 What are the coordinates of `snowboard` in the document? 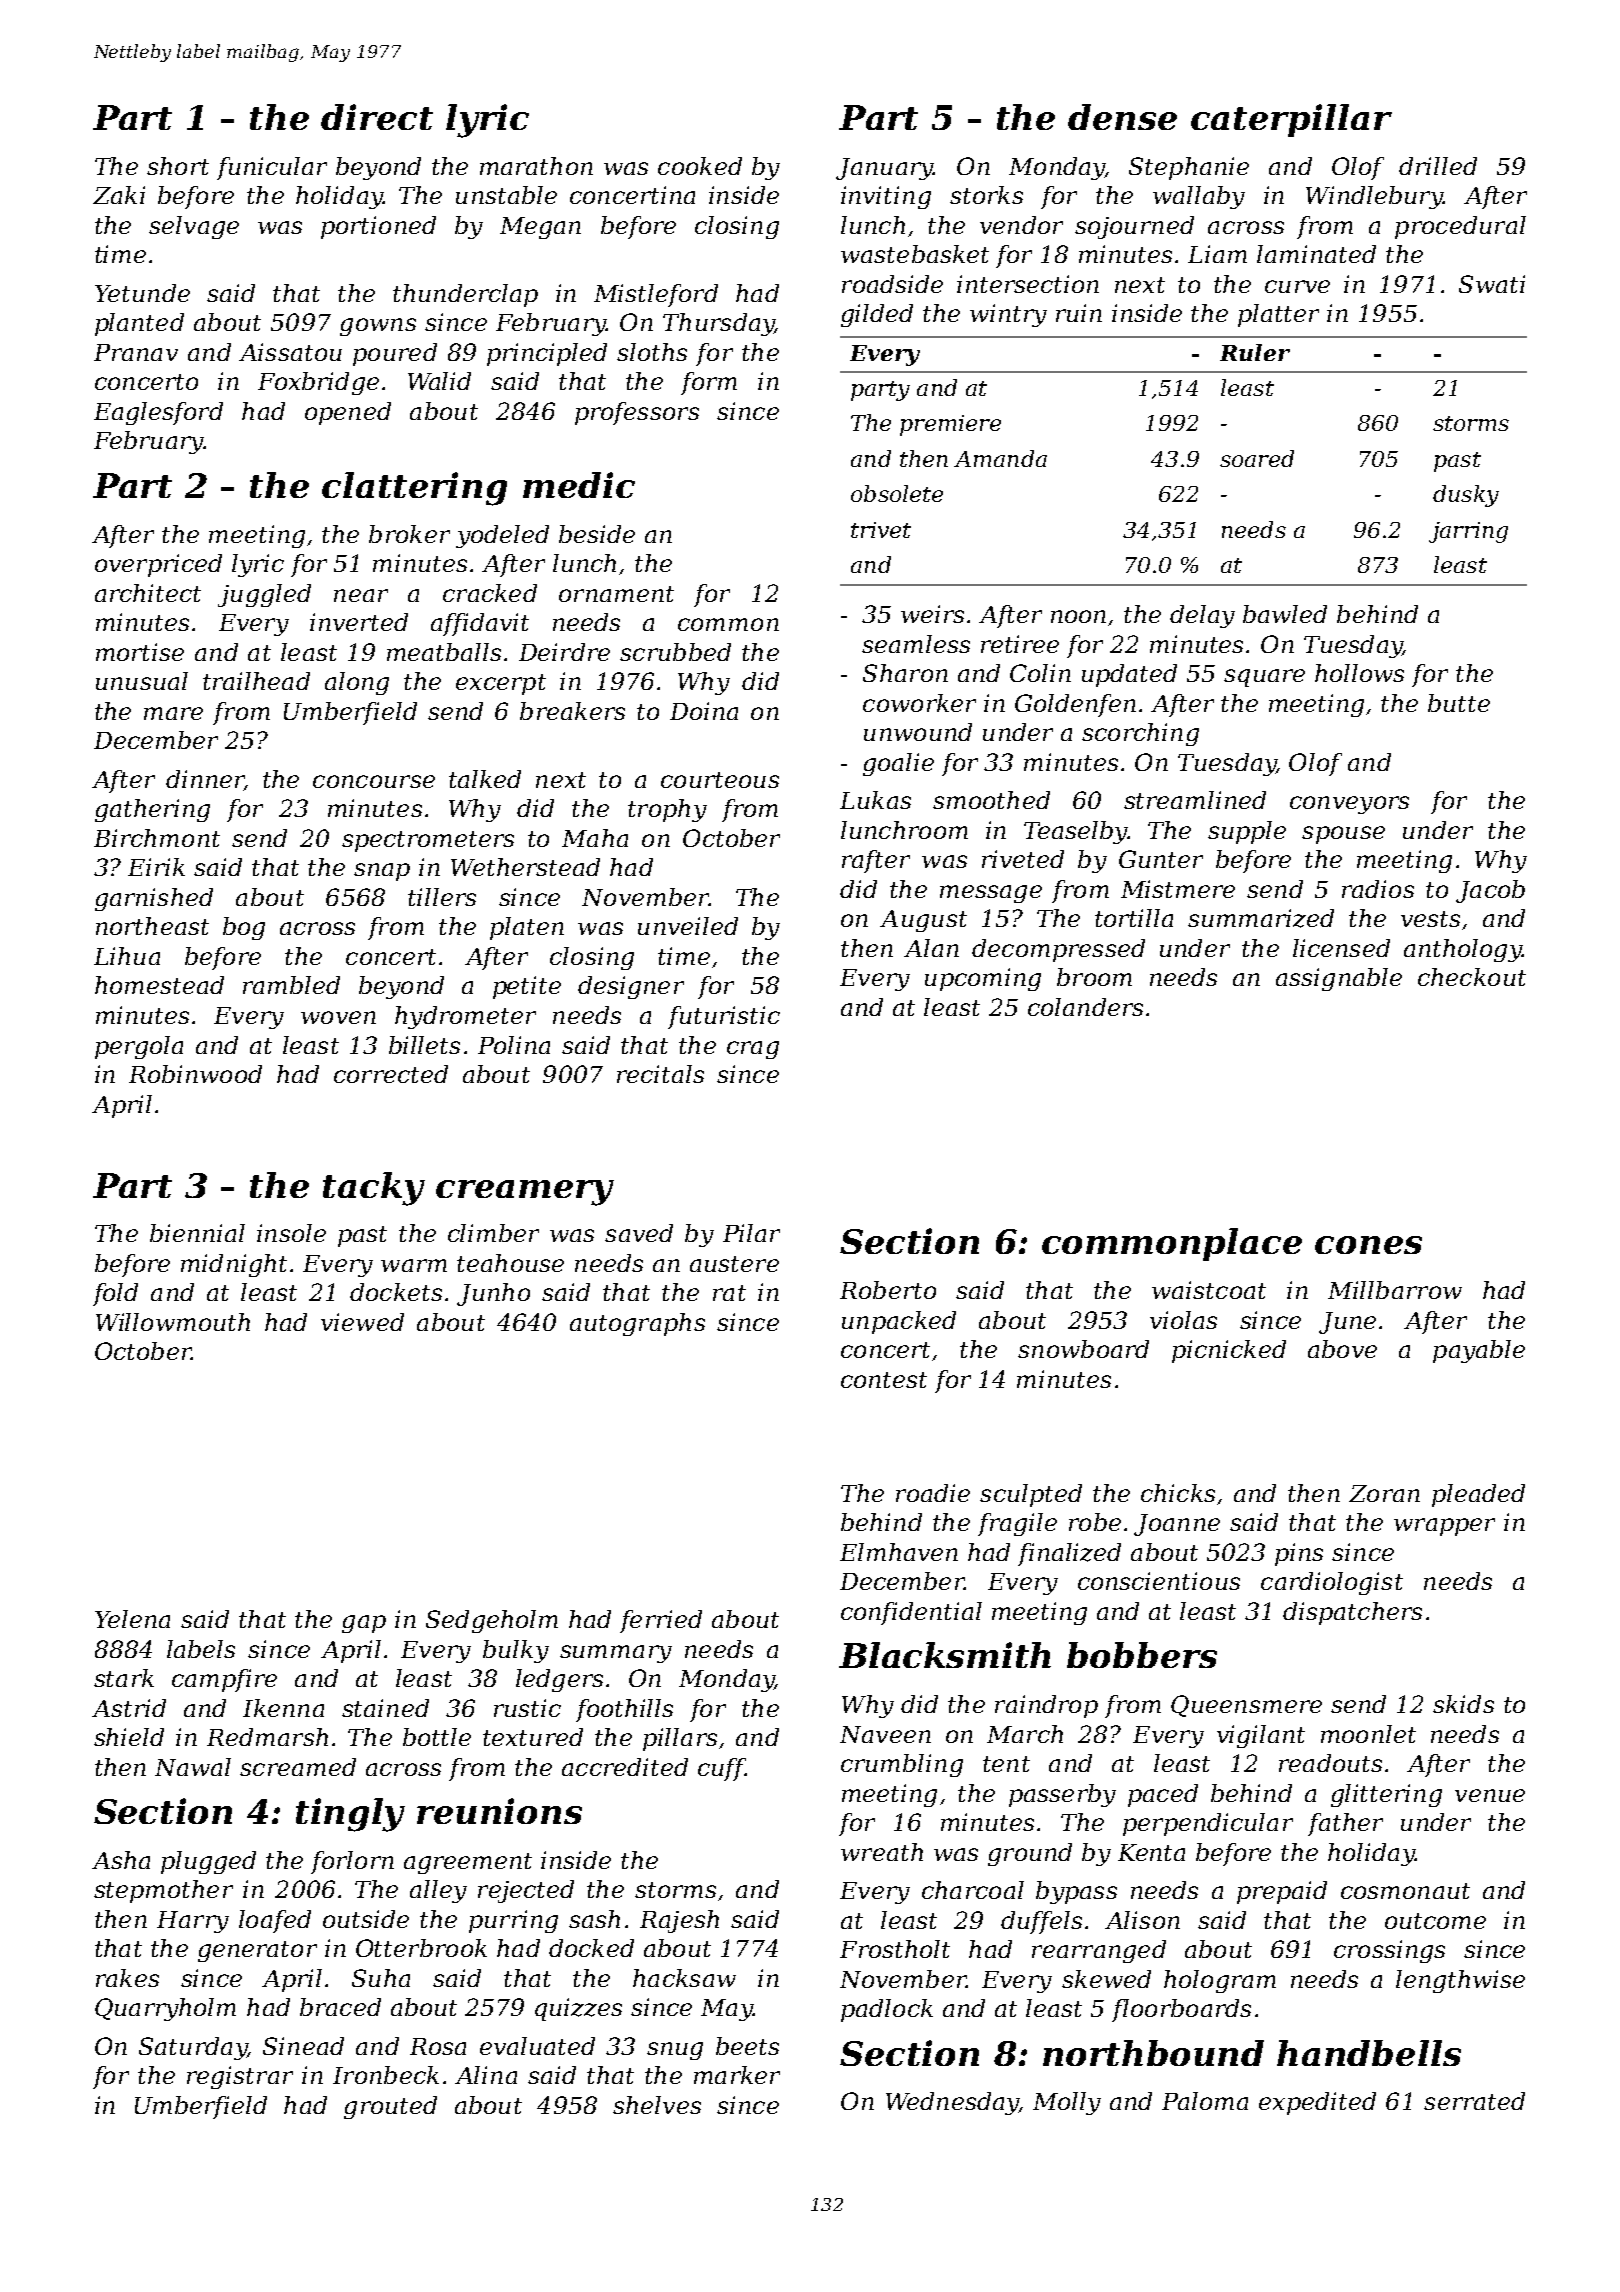 It's located at (1083, 1349).
